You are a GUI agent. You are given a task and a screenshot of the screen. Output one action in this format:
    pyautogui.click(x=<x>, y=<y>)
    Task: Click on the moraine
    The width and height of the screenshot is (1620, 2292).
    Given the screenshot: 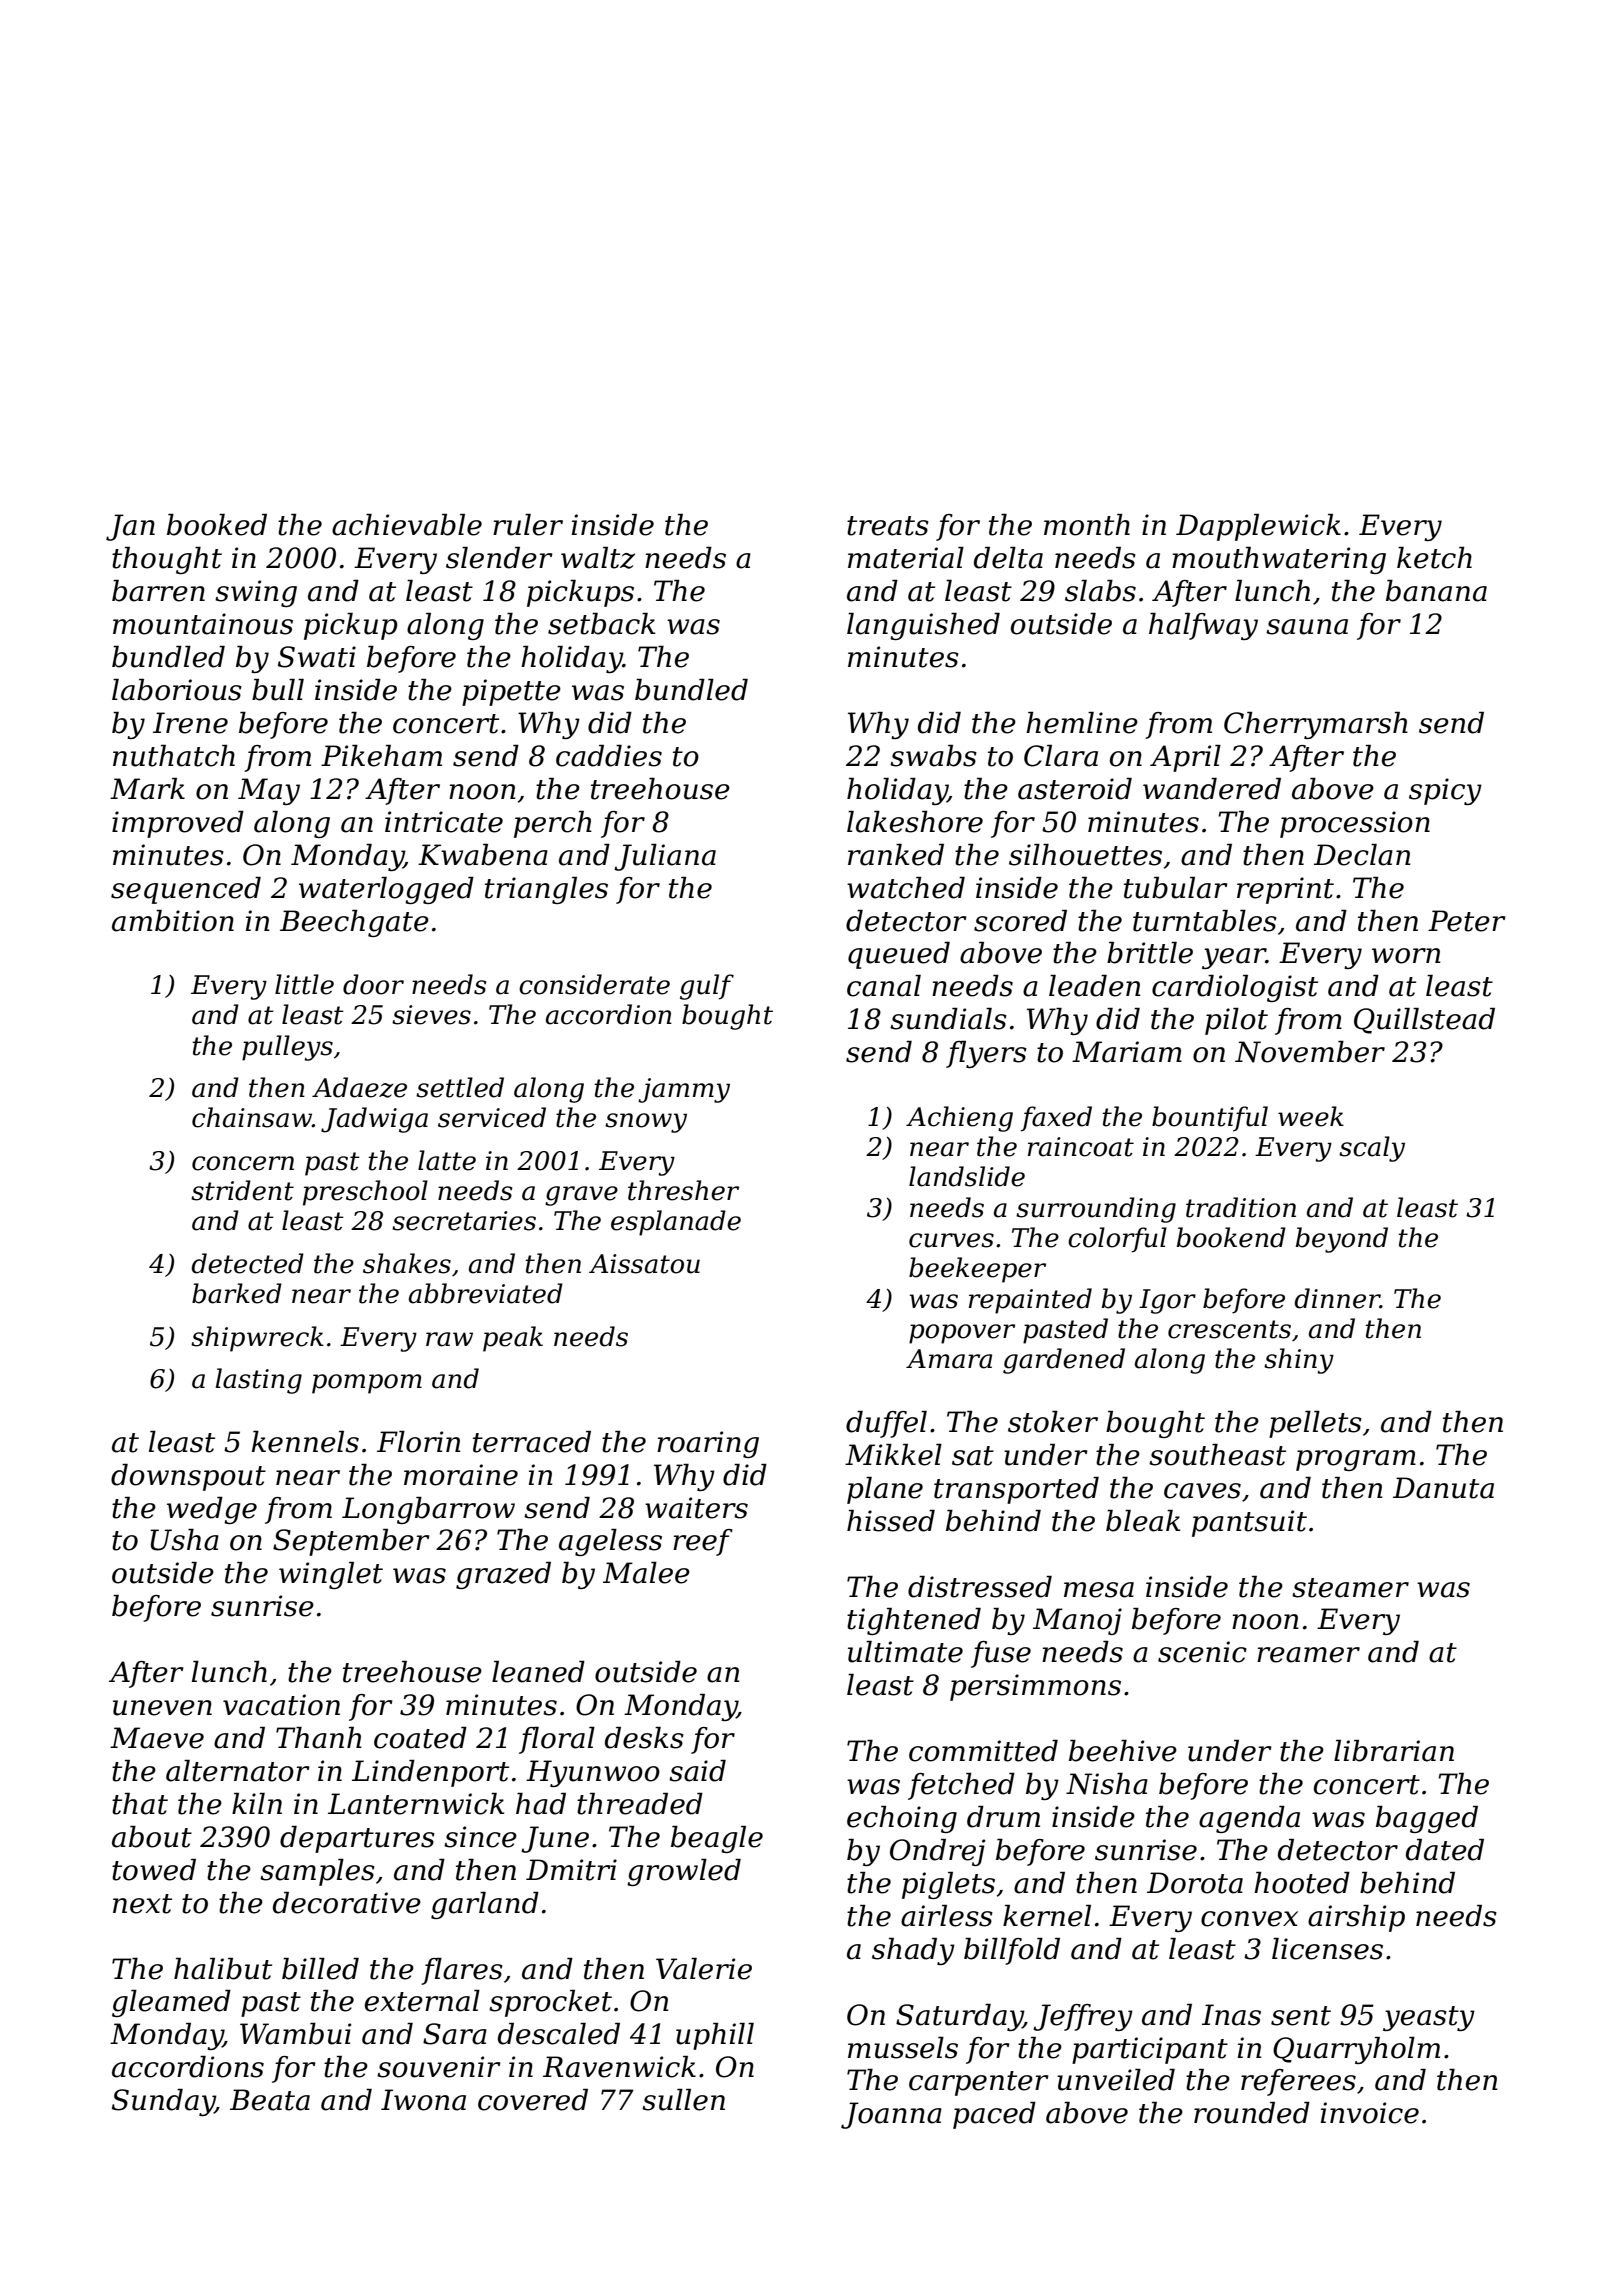 What is the action you would take?
    pyautogui.click(x=461, y=1475)
